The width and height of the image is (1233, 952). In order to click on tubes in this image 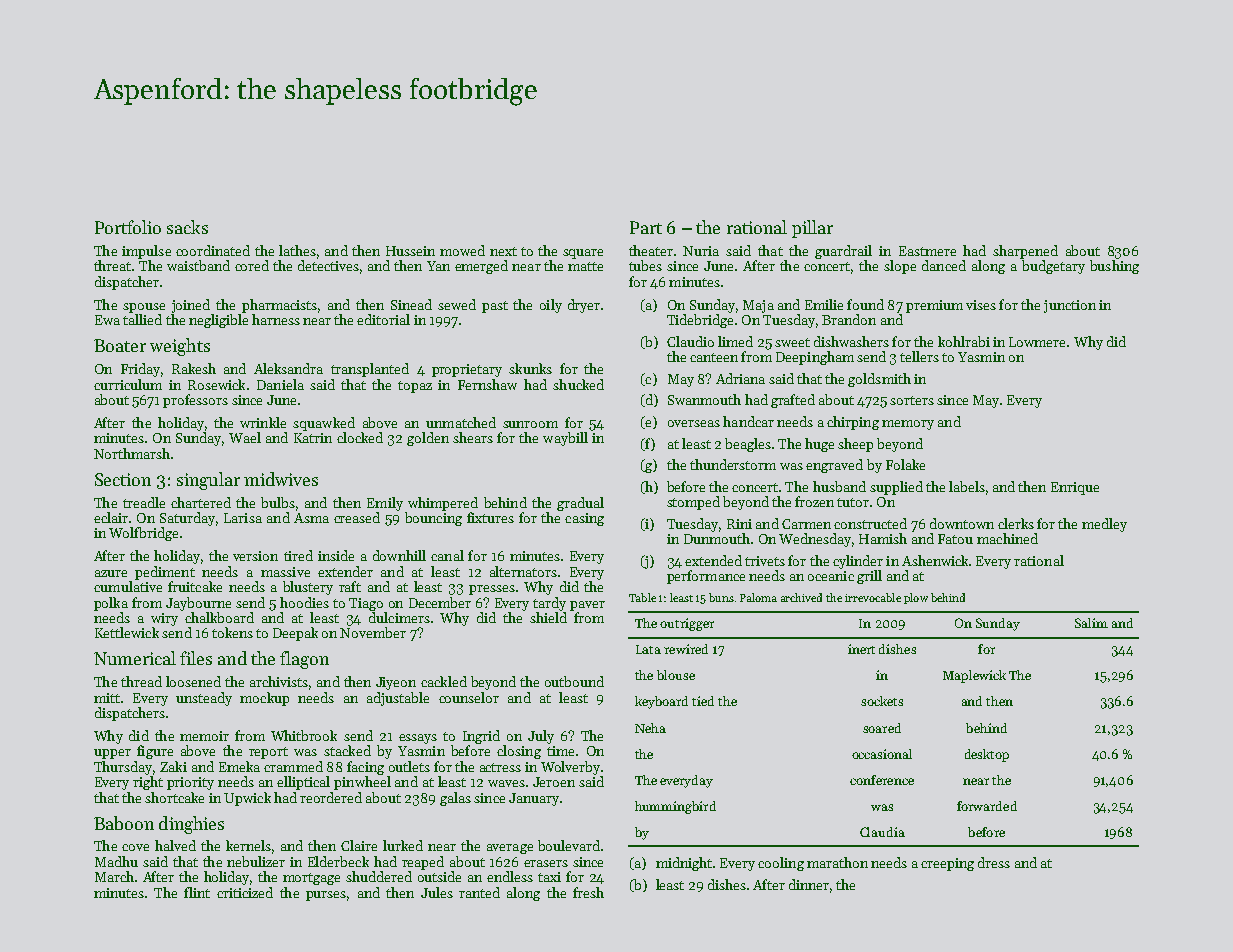, I will do `click(645, 265)`.
